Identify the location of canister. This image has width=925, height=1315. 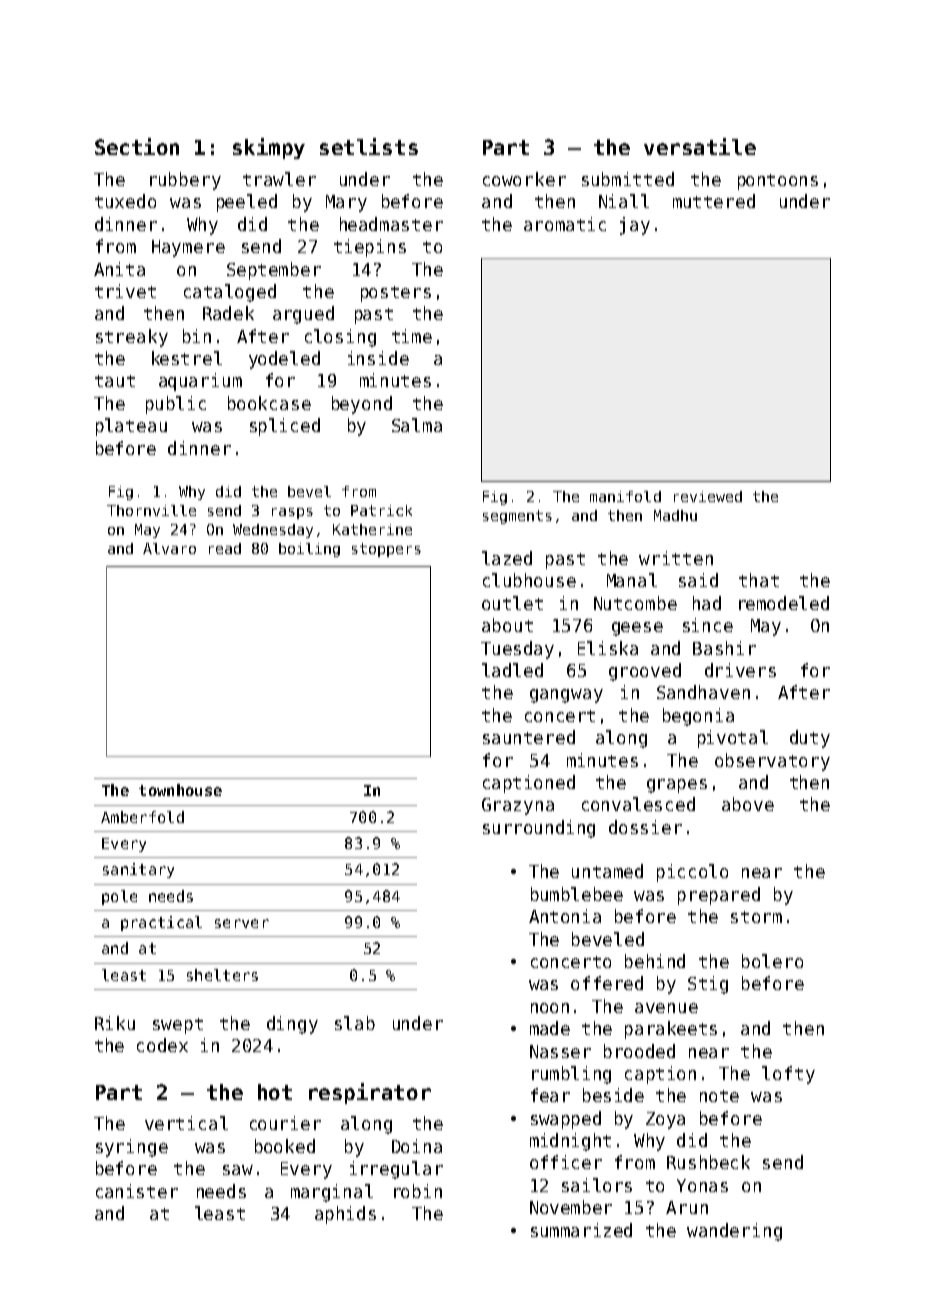
(137, 1191).
